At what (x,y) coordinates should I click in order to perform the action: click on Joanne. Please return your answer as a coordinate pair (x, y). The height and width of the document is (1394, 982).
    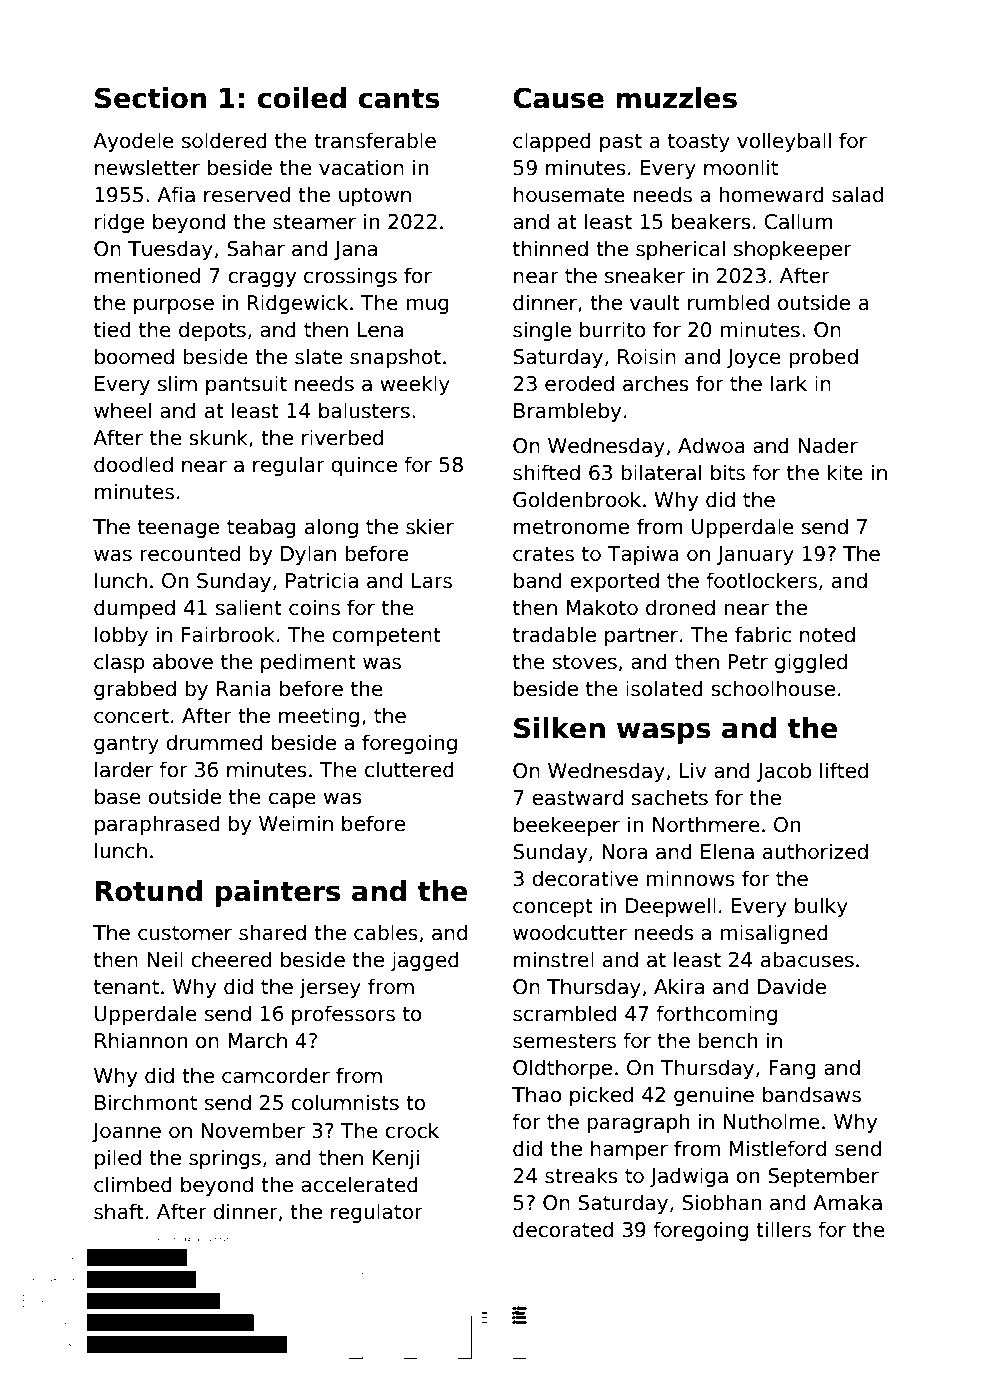
    Looking at the image, I should click on (126, 1132).
